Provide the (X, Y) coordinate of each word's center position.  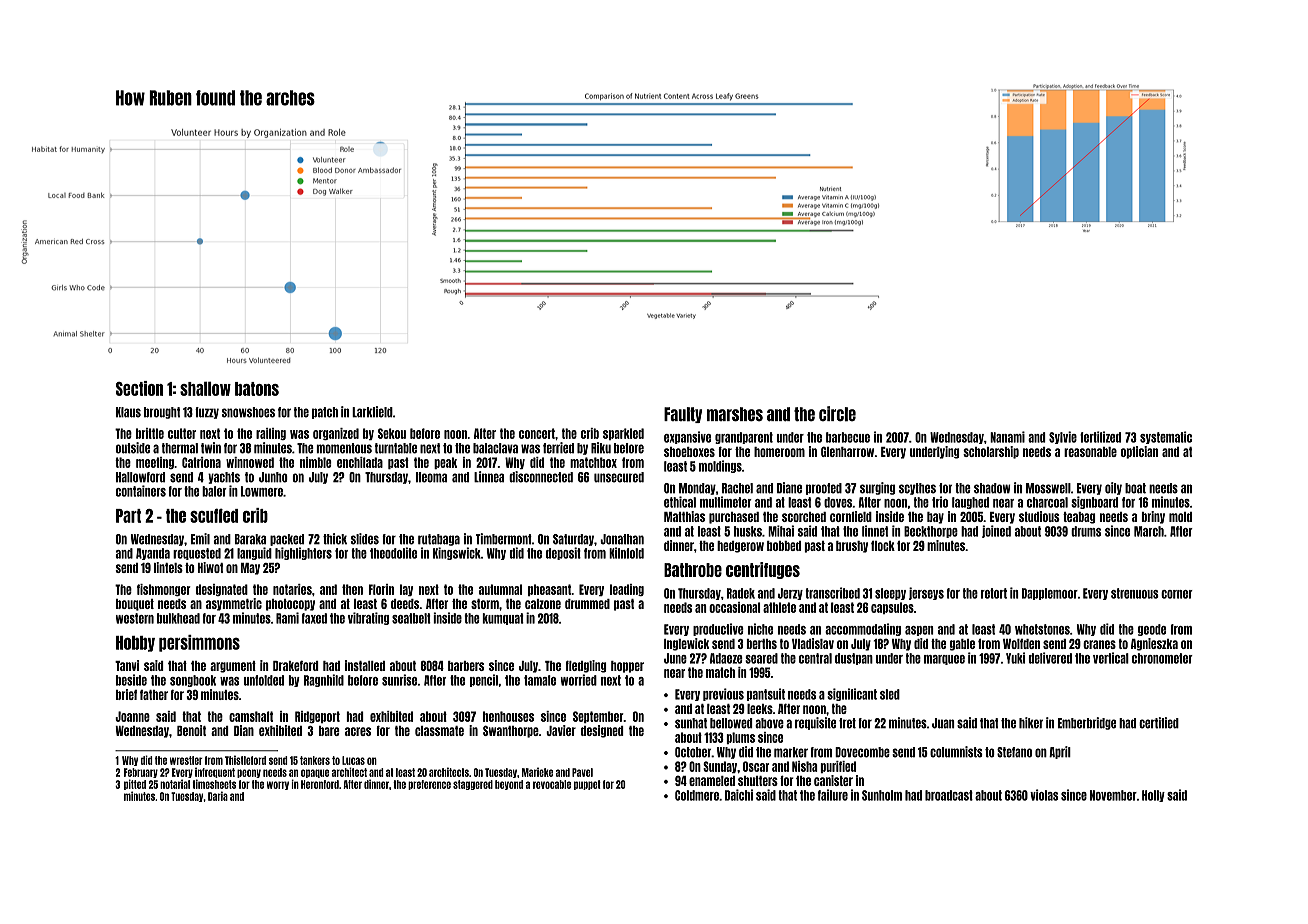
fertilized (1100, 437)
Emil (200, 539)
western (135, 618)
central (815, 658)
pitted (135, 784)
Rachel (737, 488)
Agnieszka (1154, 644)
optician (1139, 452)
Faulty (683, 415)
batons (257, 389)
